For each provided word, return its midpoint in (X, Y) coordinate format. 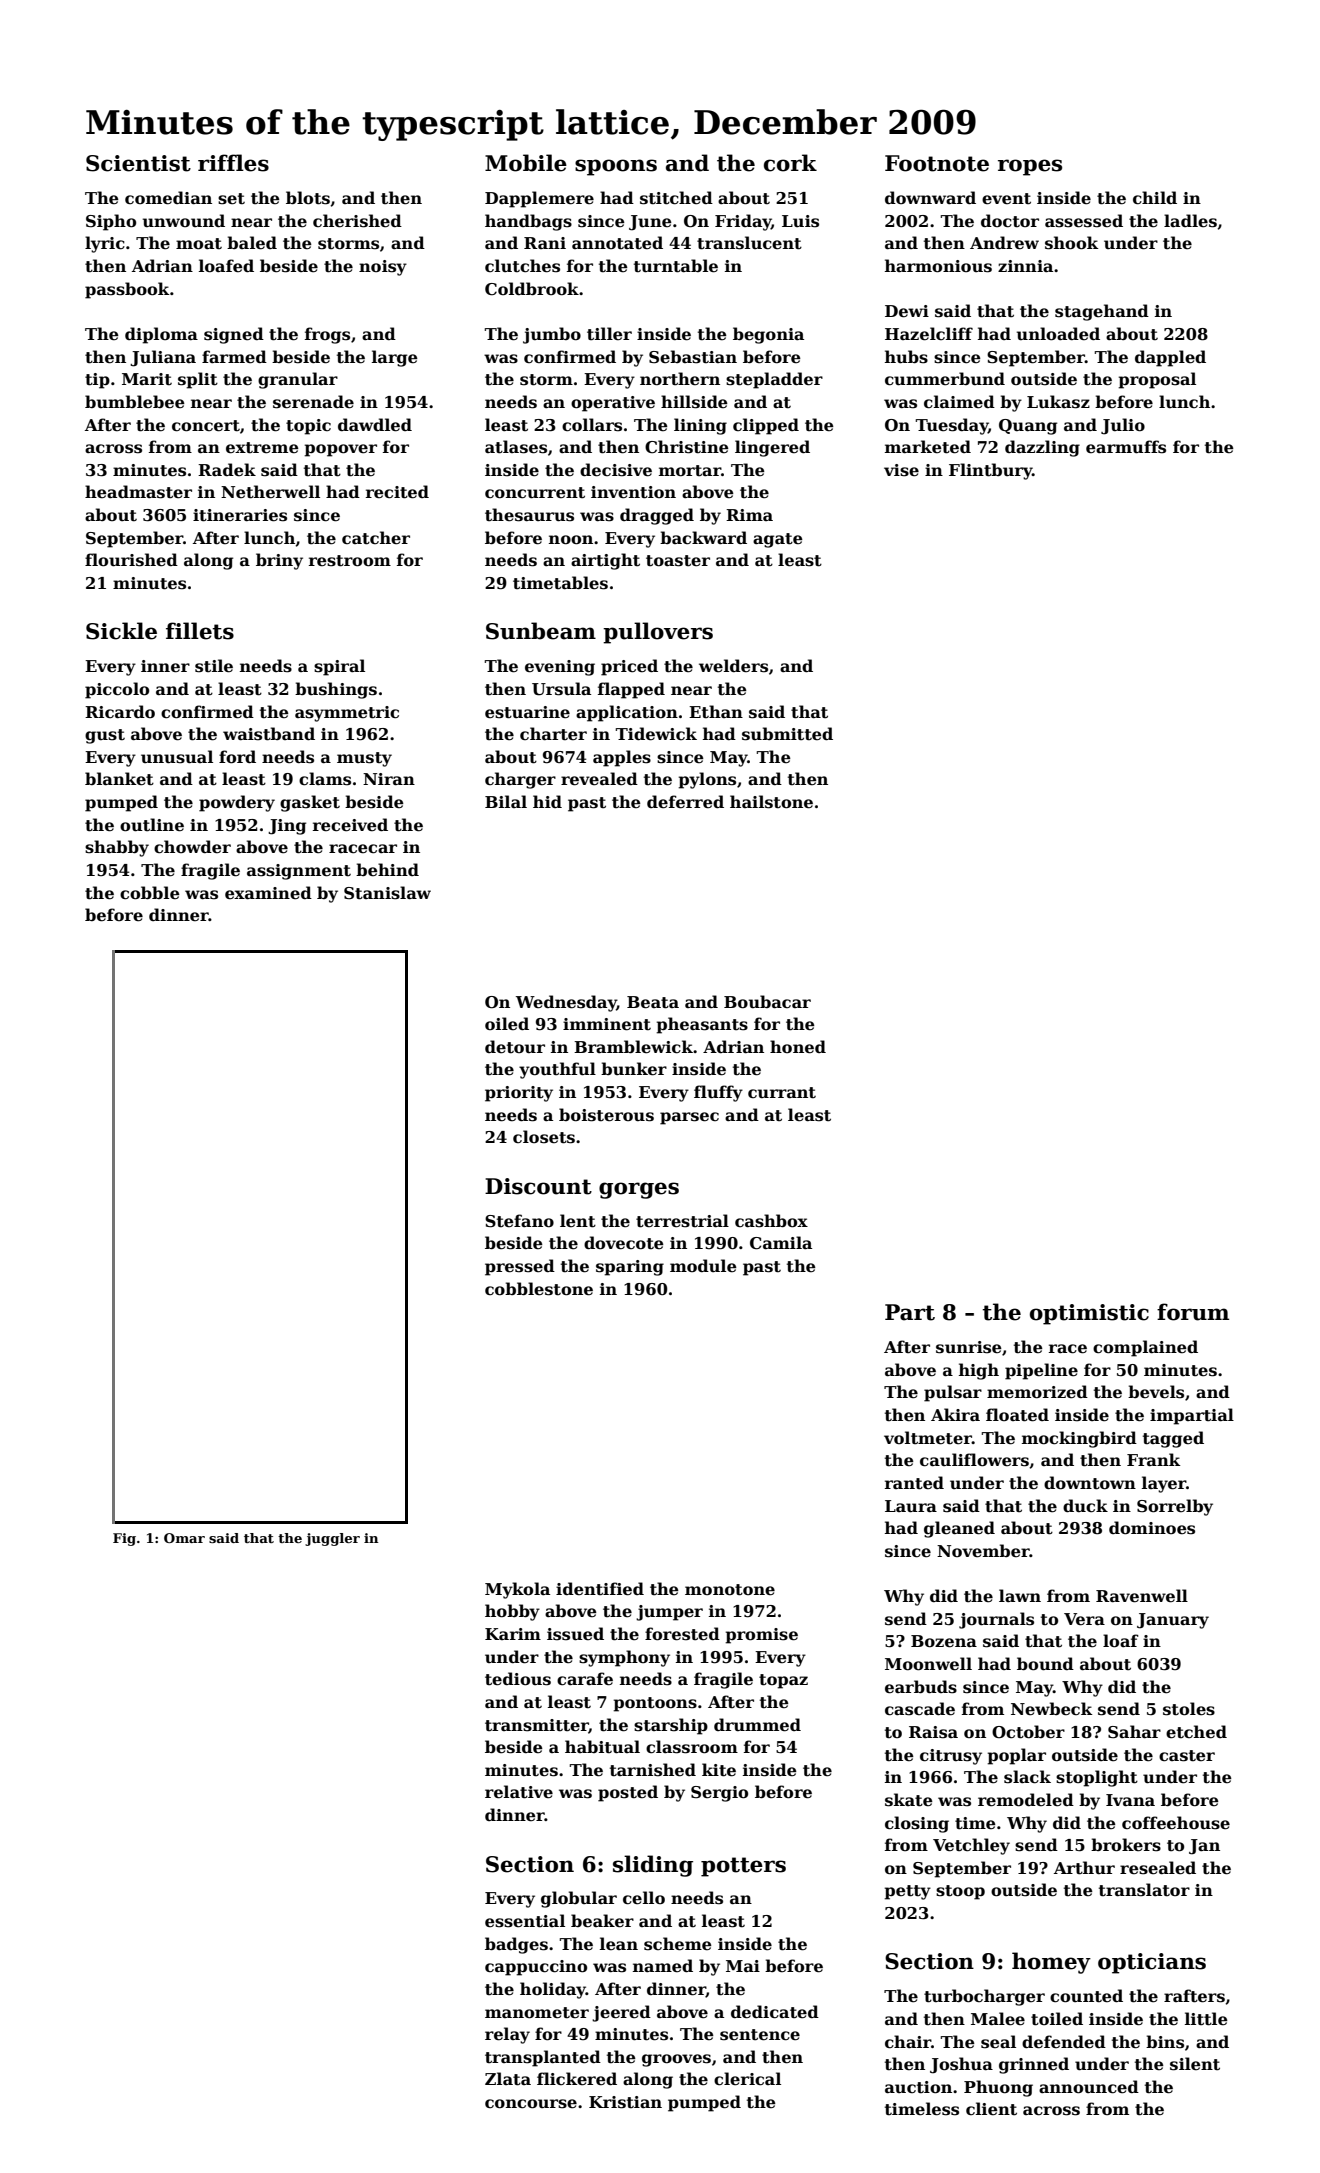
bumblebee (135, 402)
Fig (124, 1539)
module (703, 1266)
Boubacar (767, 1002)
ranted (914, 1483)
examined (268, 893)
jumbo (552, 335)
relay (507, 2035)
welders (733, 666)
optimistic (1089, 1314)
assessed (1084, 221)
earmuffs (1126, 447)
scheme (678, 1944)
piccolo (117, 690)
